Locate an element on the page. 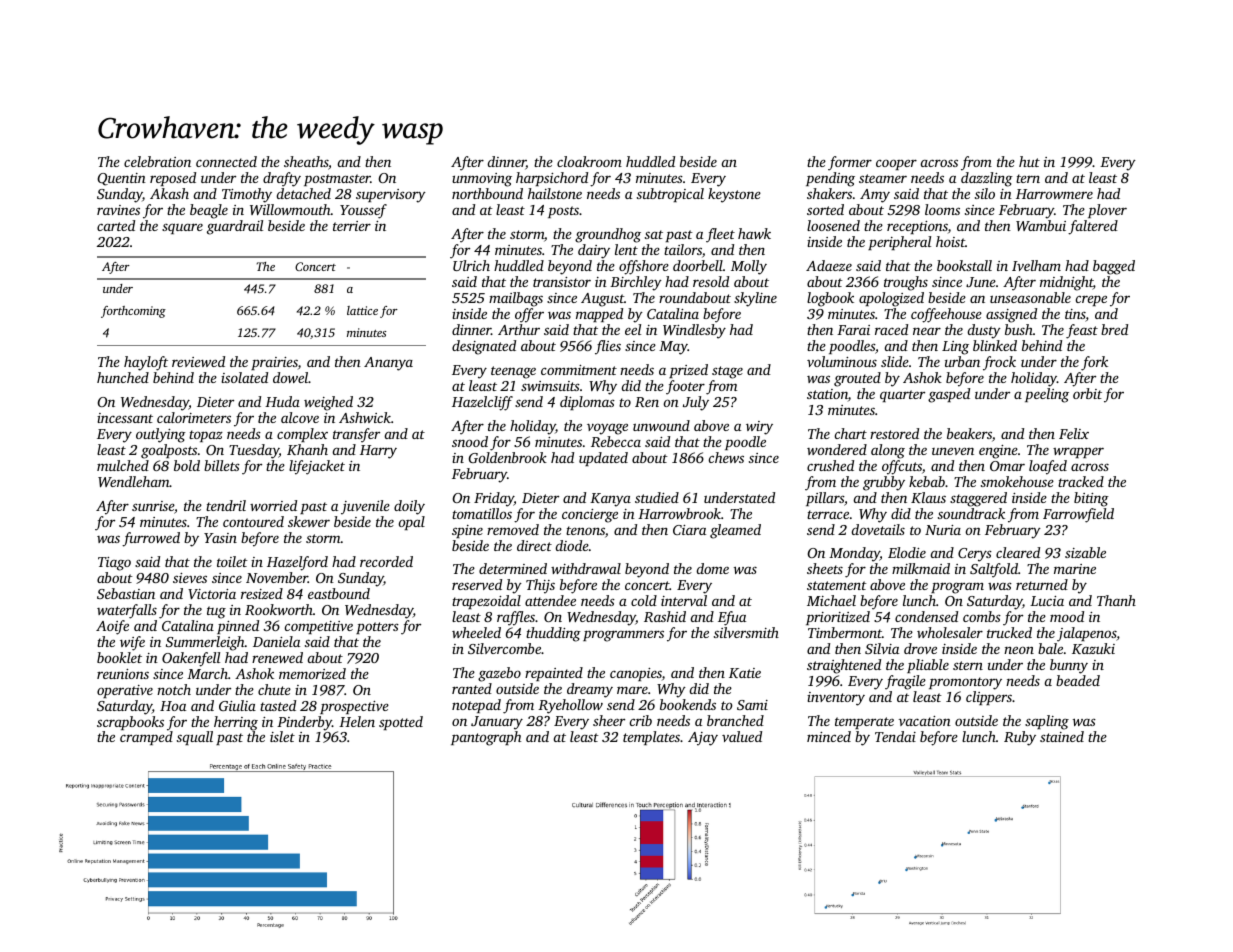 The width and height of the image is (1233, 952). connected is located at coordinates (226, 161).
